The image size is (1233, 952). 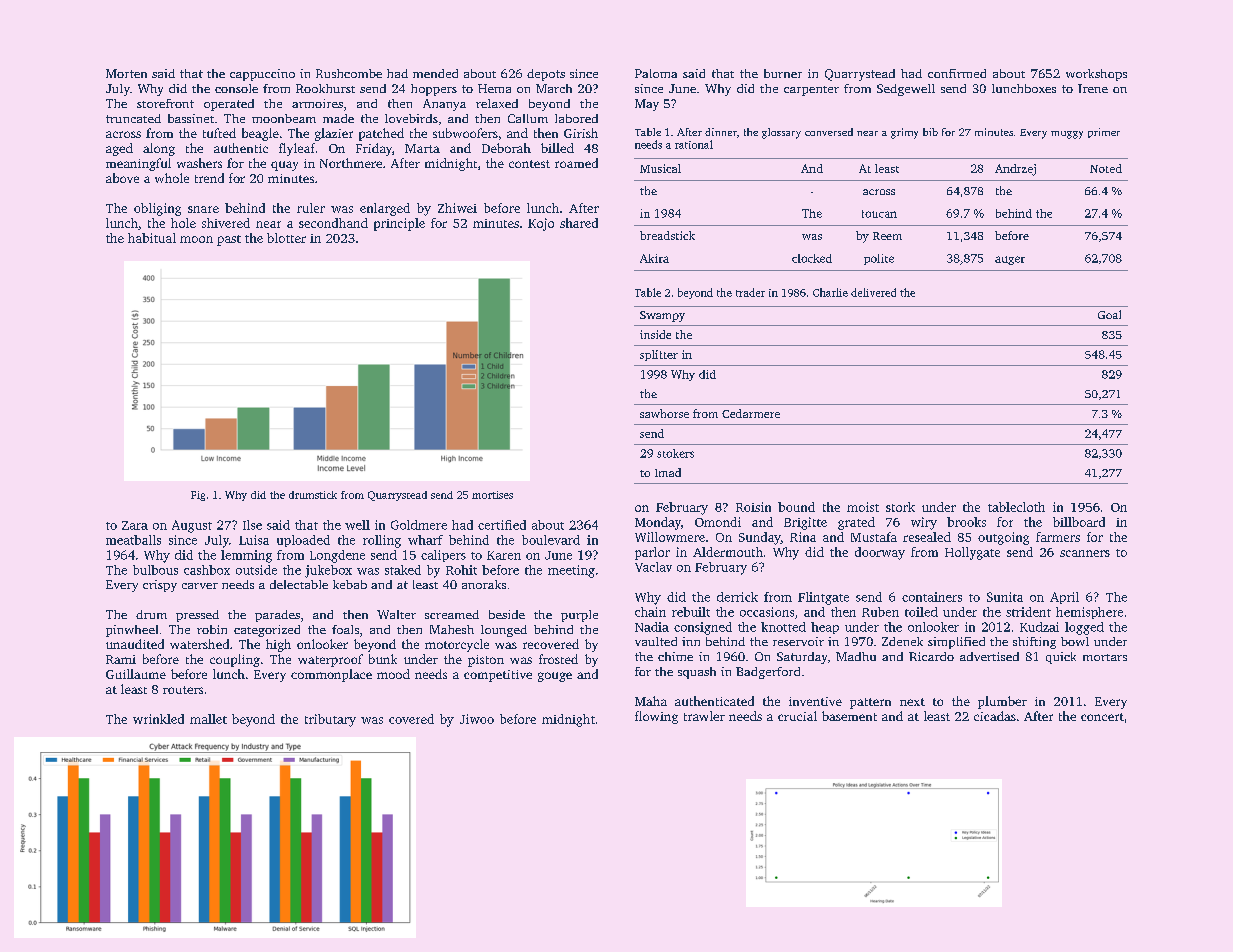 I want to click on Noted, so click(x=1106, y=168).
